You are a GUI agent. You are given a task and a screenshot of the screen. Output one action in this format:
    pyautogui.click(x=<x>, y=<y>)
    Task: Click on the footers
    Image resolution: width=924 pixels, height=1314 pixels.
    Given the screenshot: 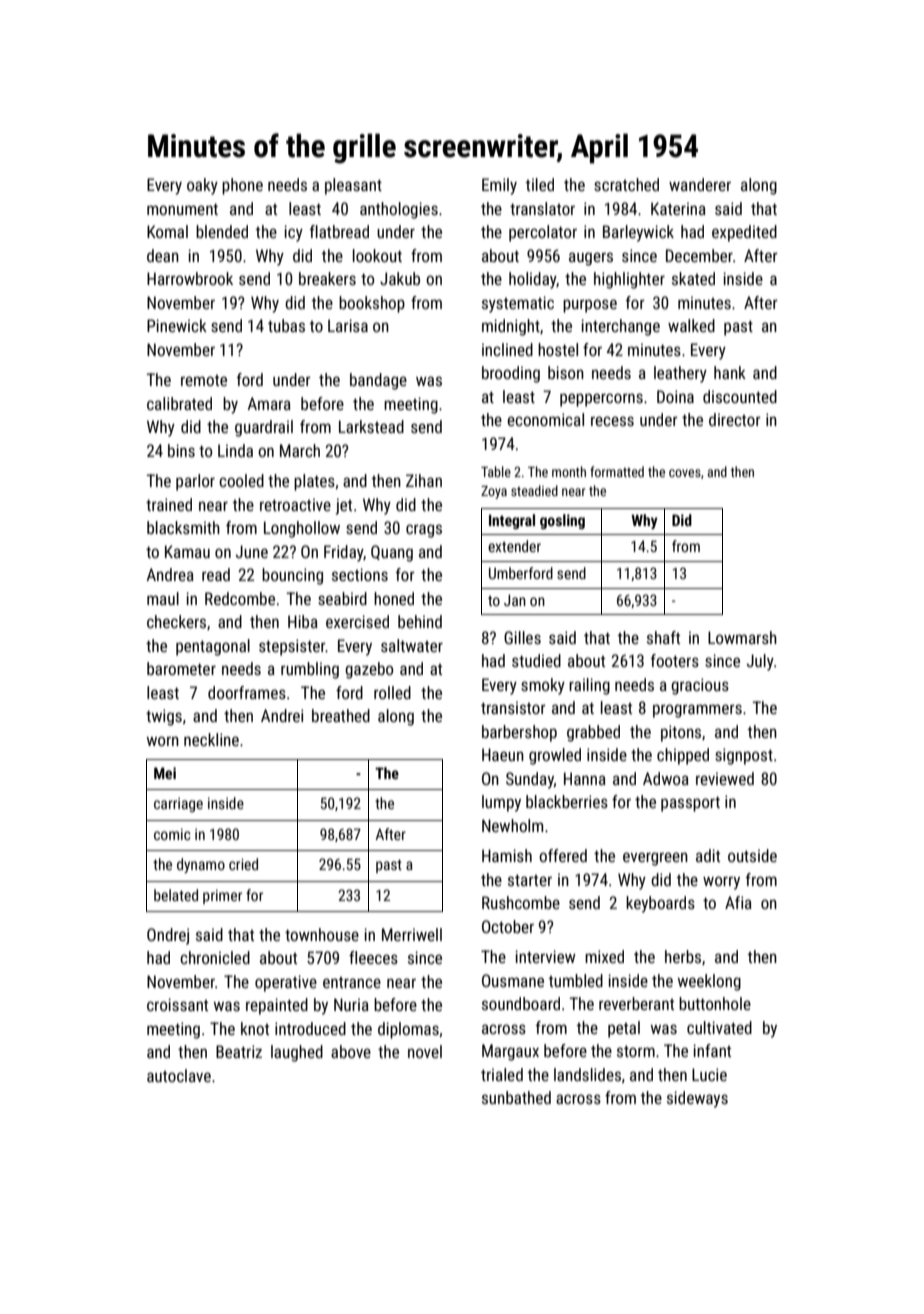 What is the action you would take?
    pyautogui.click(x=675, y=660)
